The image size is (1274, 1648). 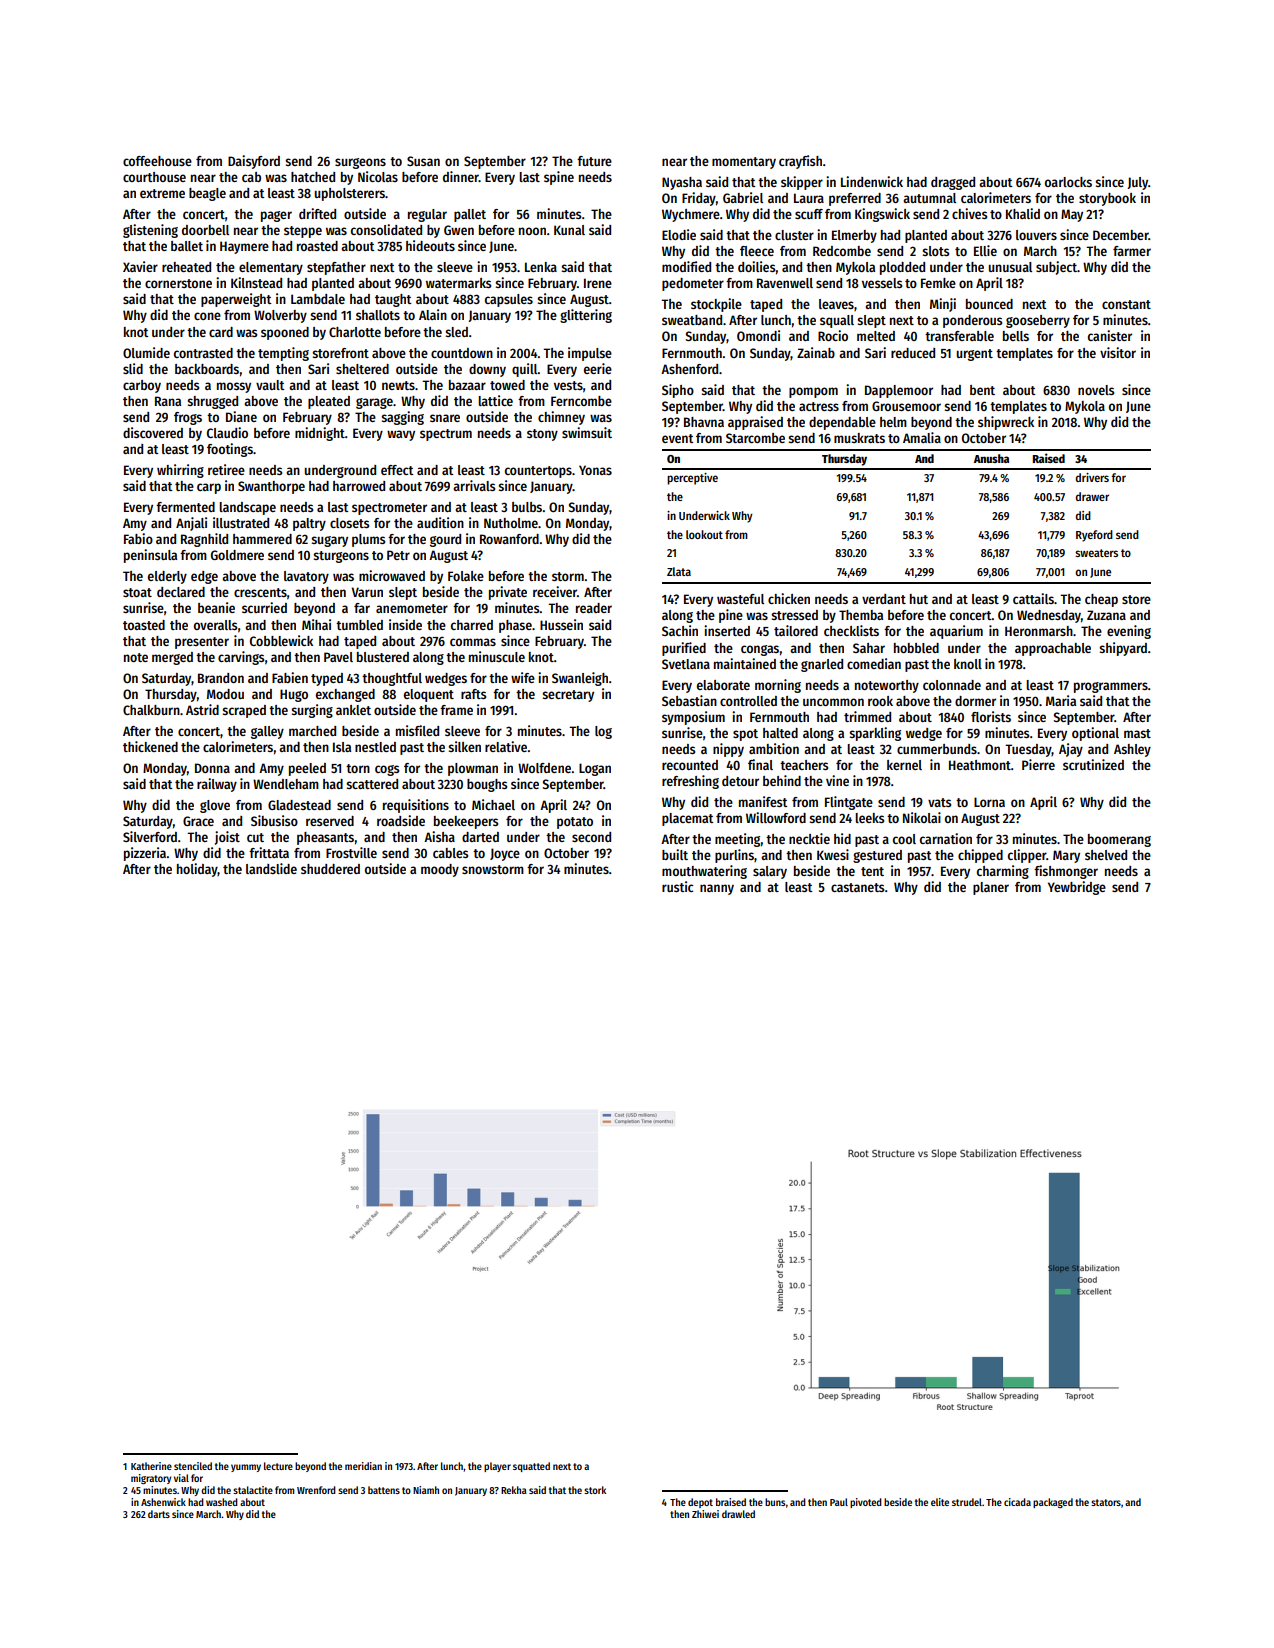 What do you see at coordinates (700, 1503) in the image?
I see `depot` at bounding box center [700, 1503].
